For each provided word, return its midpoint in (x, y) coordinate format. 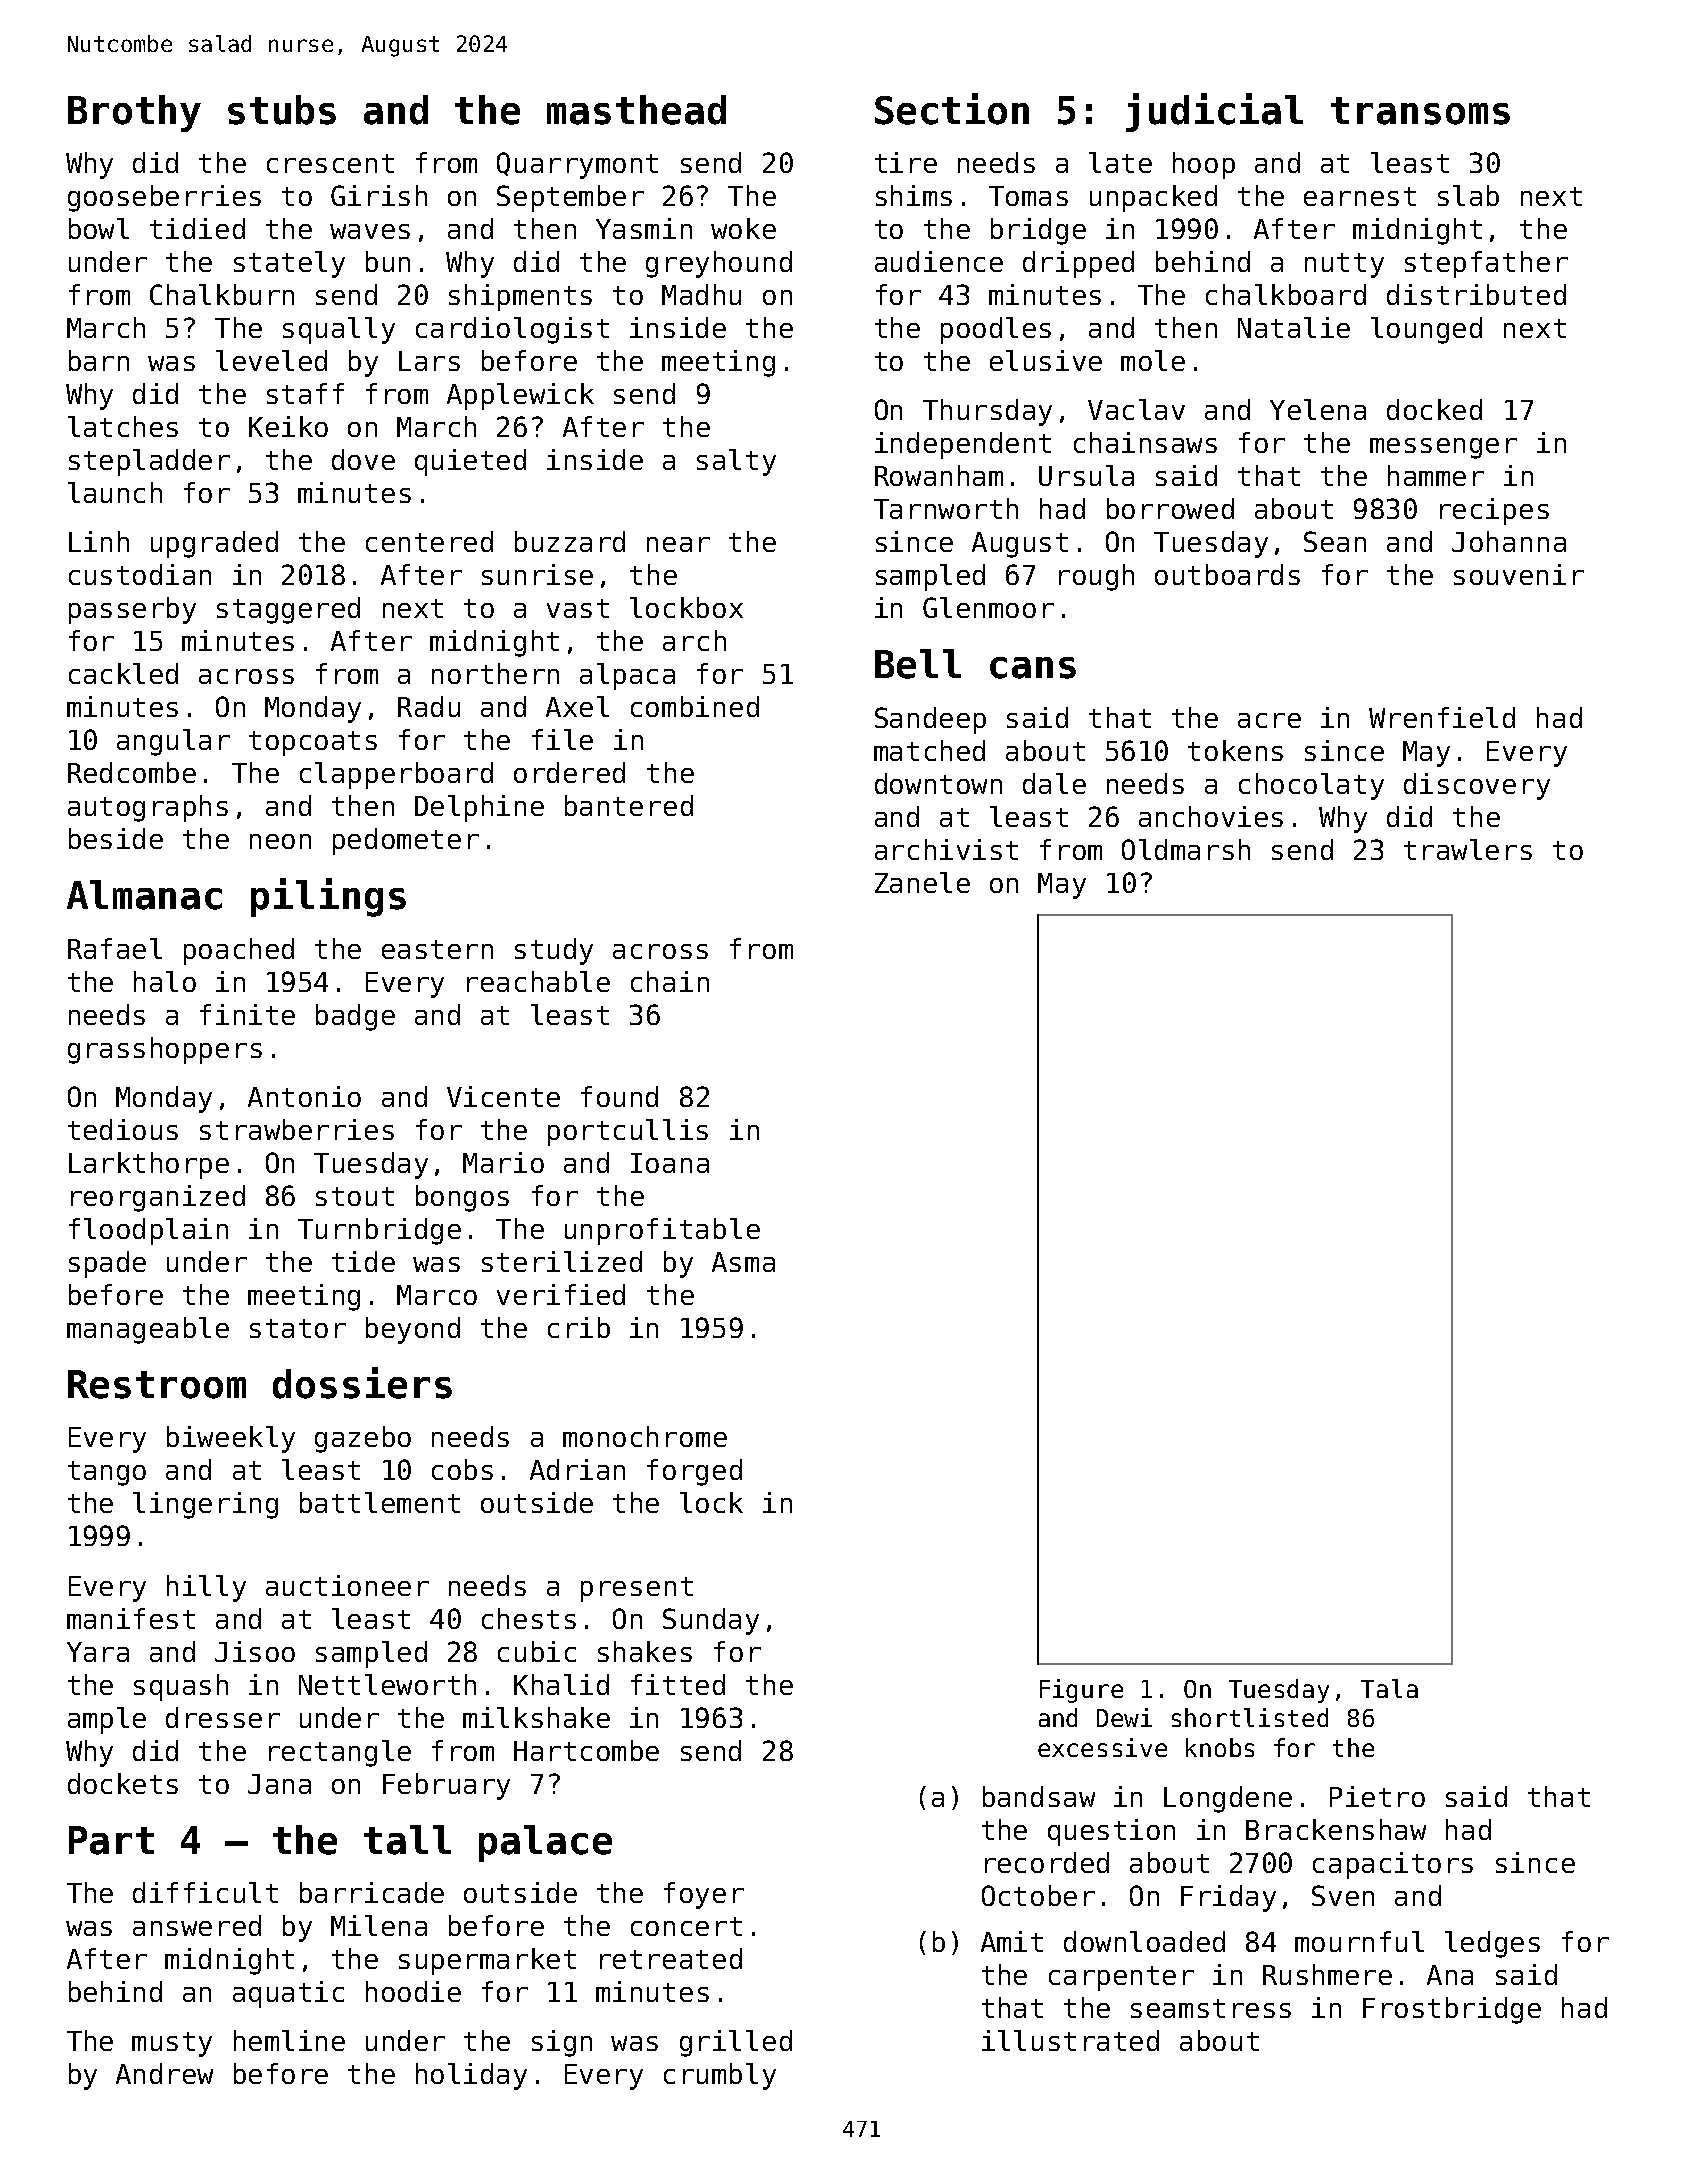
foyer (704, 1895)
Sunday (711, 1621)
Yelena (1318, 409)
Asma (743, 1262)
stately (289, 264)
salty (736, 462)
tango (107, 1473)
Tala (1389, 1688)
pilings (328, 897)
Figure (1081, 1691)
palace (545, 1843)
